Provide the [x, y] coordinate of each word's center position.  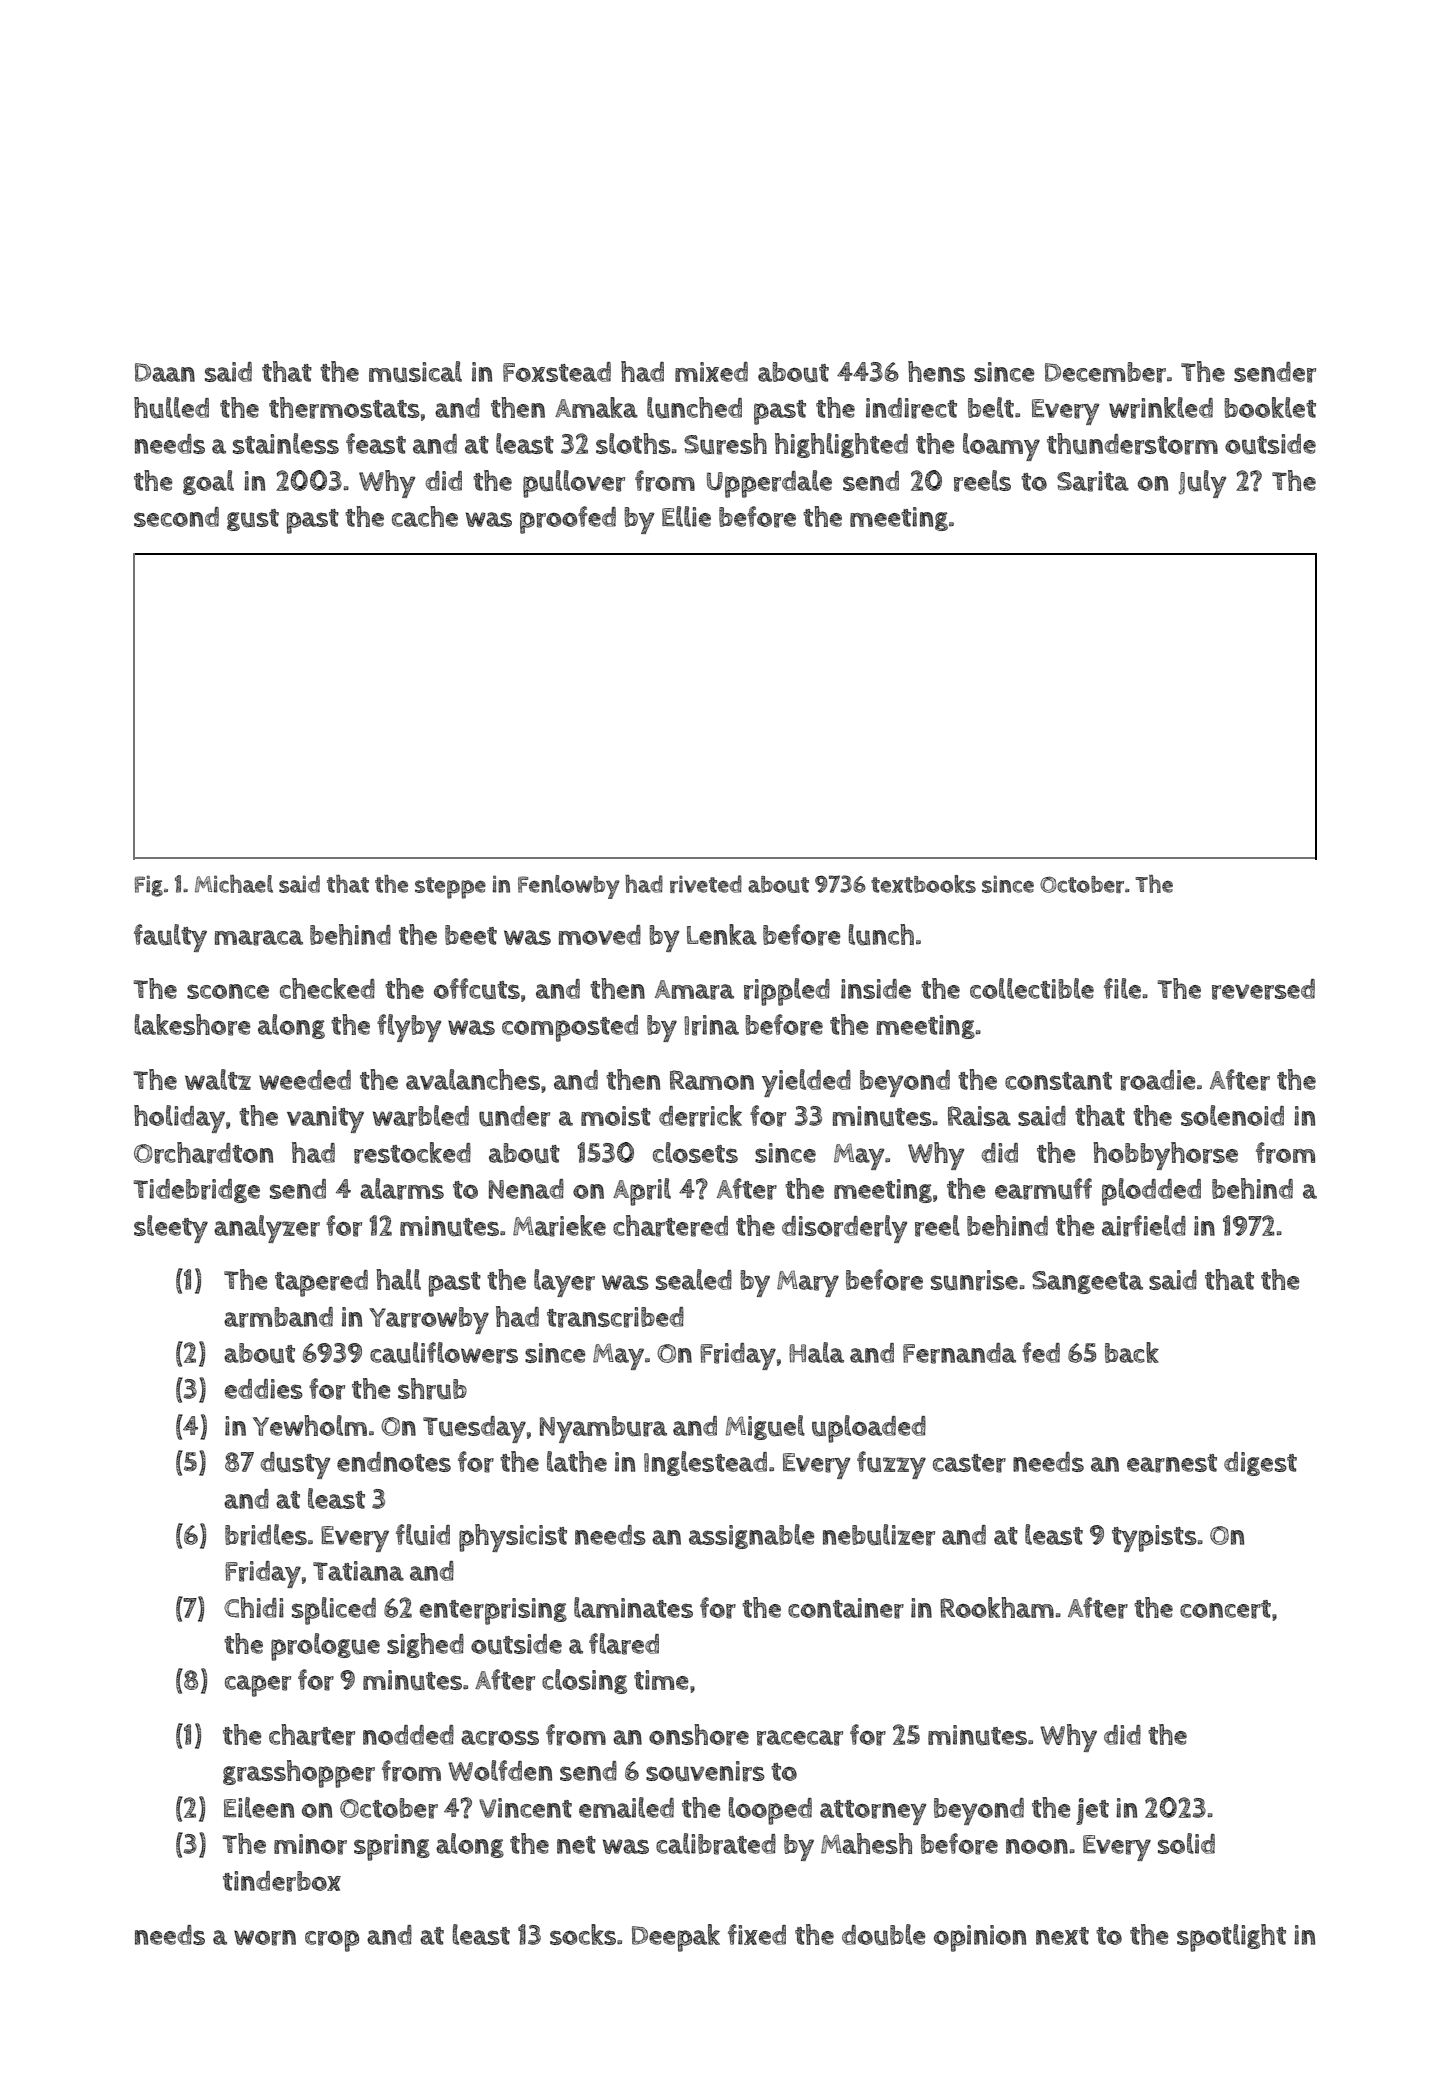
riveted [706, 884]
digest [1260, 1464]
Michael [234, 884]
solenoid [1232, 1115]
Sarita [1093, 481]
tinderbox [282, 1881]
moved [600, 935]
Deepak [676, 1938]
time [661, 1680]
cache [425, 516]
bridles [266, 1535]
